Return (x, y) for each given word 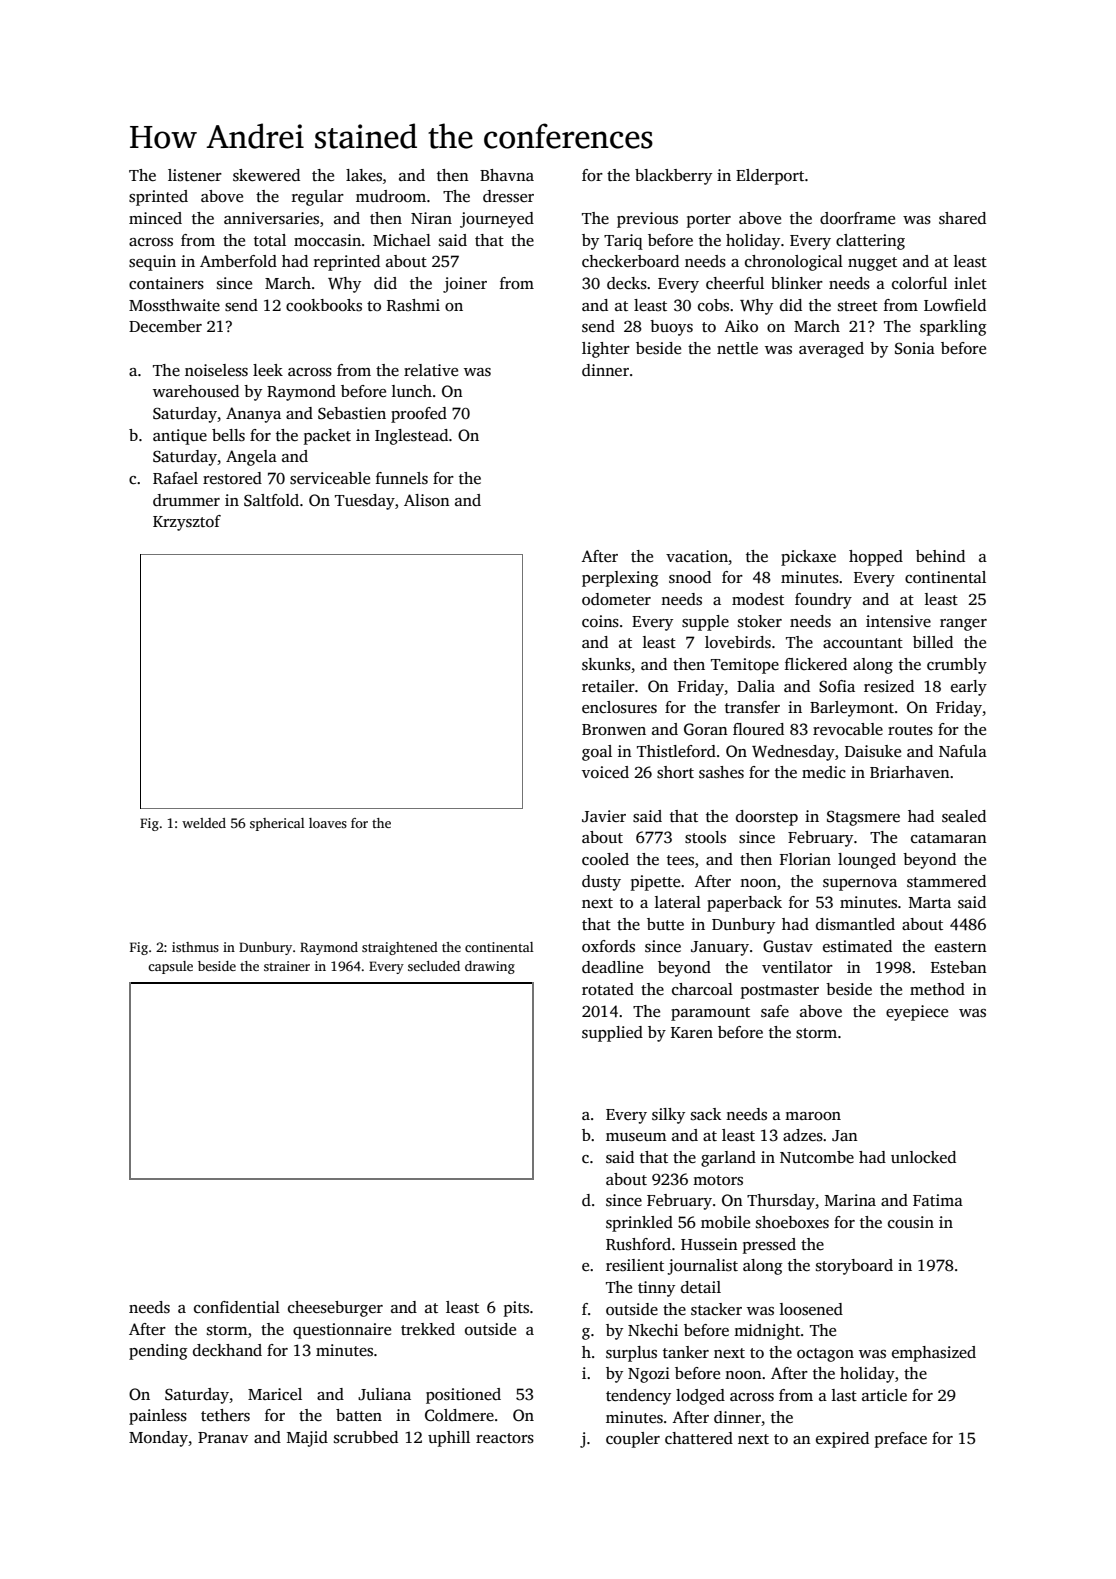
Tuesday (365, 502)
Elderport (770, 177)
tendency (638, 1397)
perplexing (620, 579)
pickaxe (808, 558)
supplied (612, 1034)
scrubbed (366, 1437)
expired (842, 1440)
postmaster (780, 992)
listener (195, 175)
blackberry (673, 177)
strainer (287, 966)
